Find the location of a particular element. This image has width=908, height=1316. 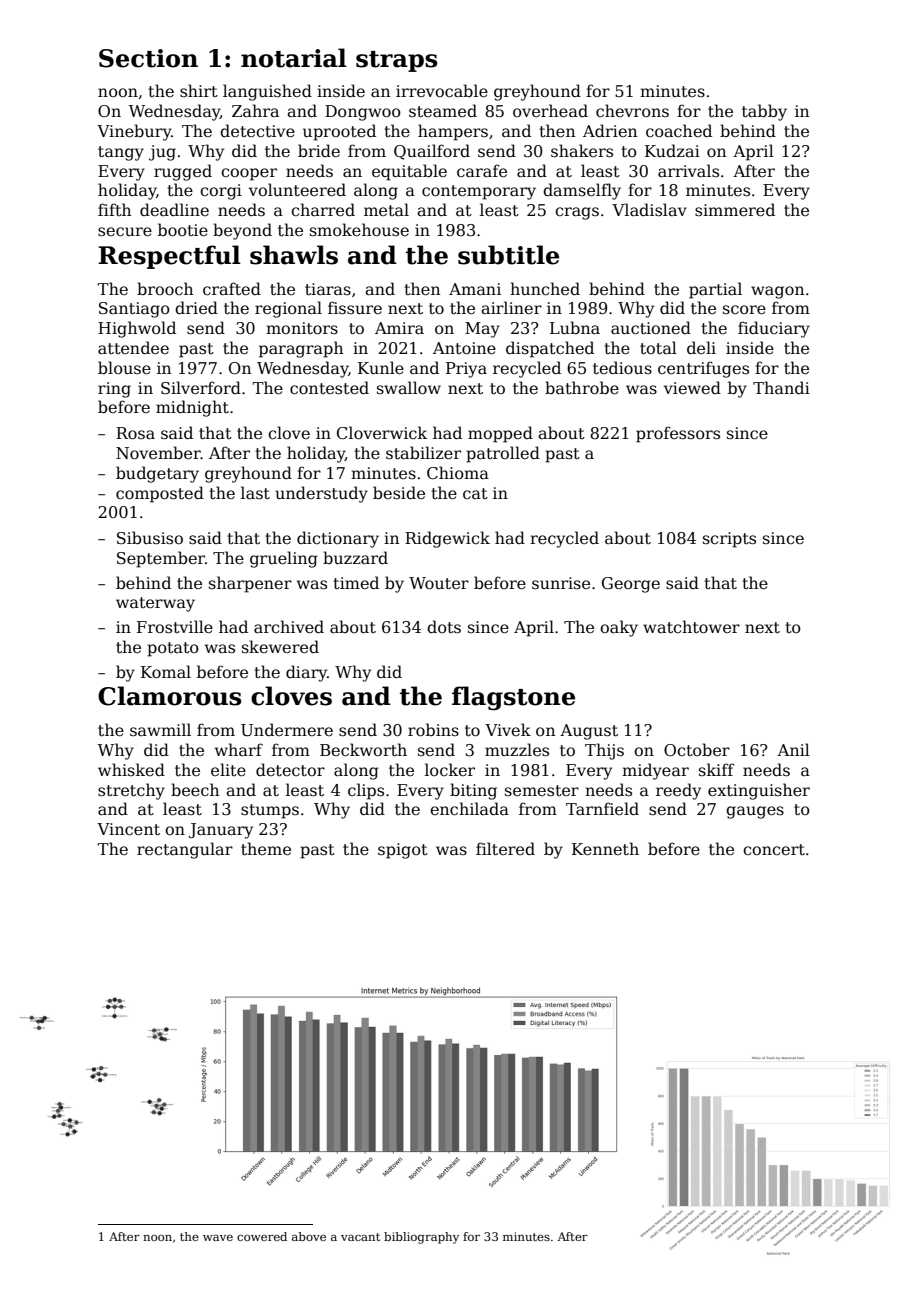

last is located at coordinates (255, 493).
